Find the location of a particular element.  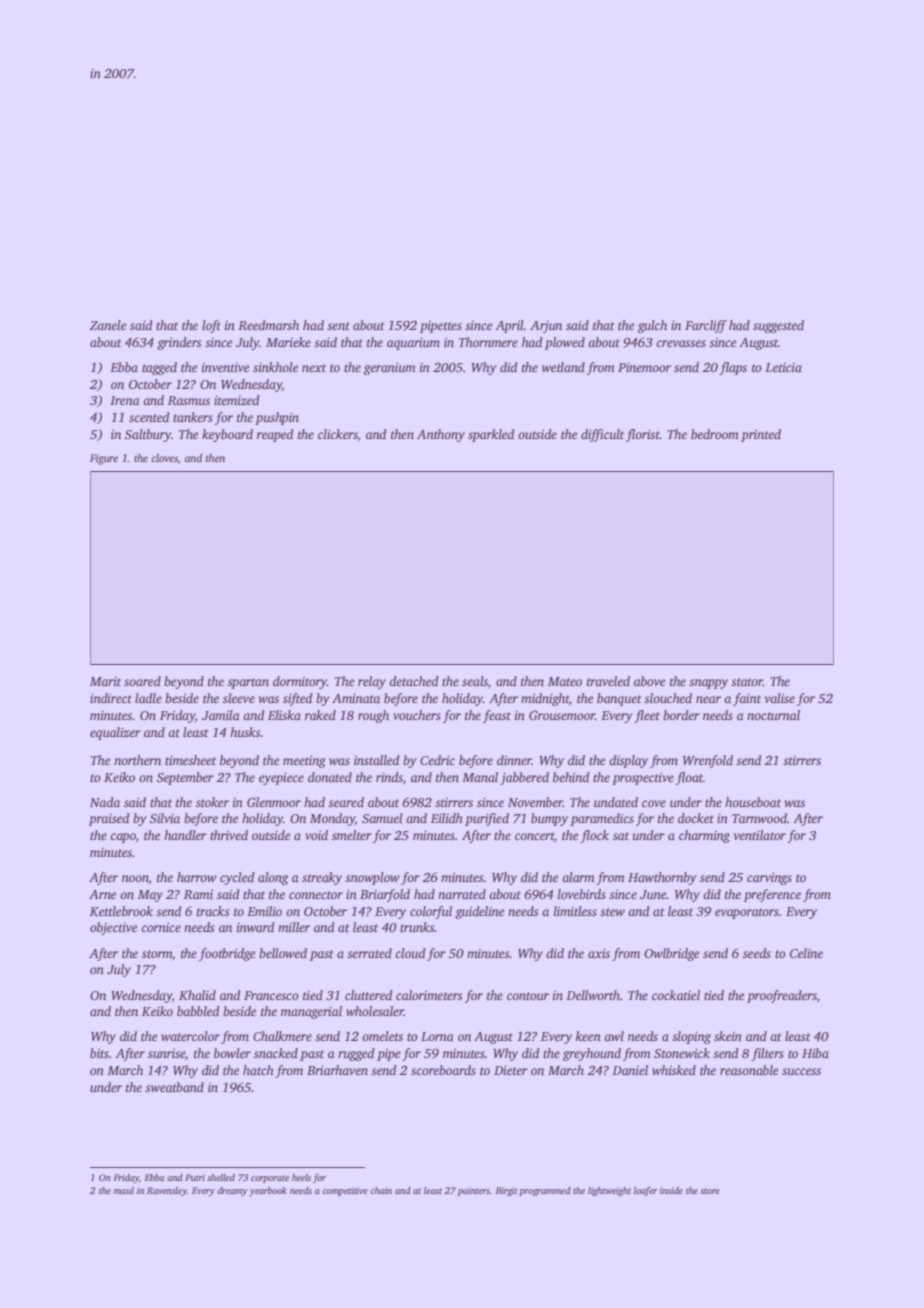

colorful is located at coordinates (431, 912).
